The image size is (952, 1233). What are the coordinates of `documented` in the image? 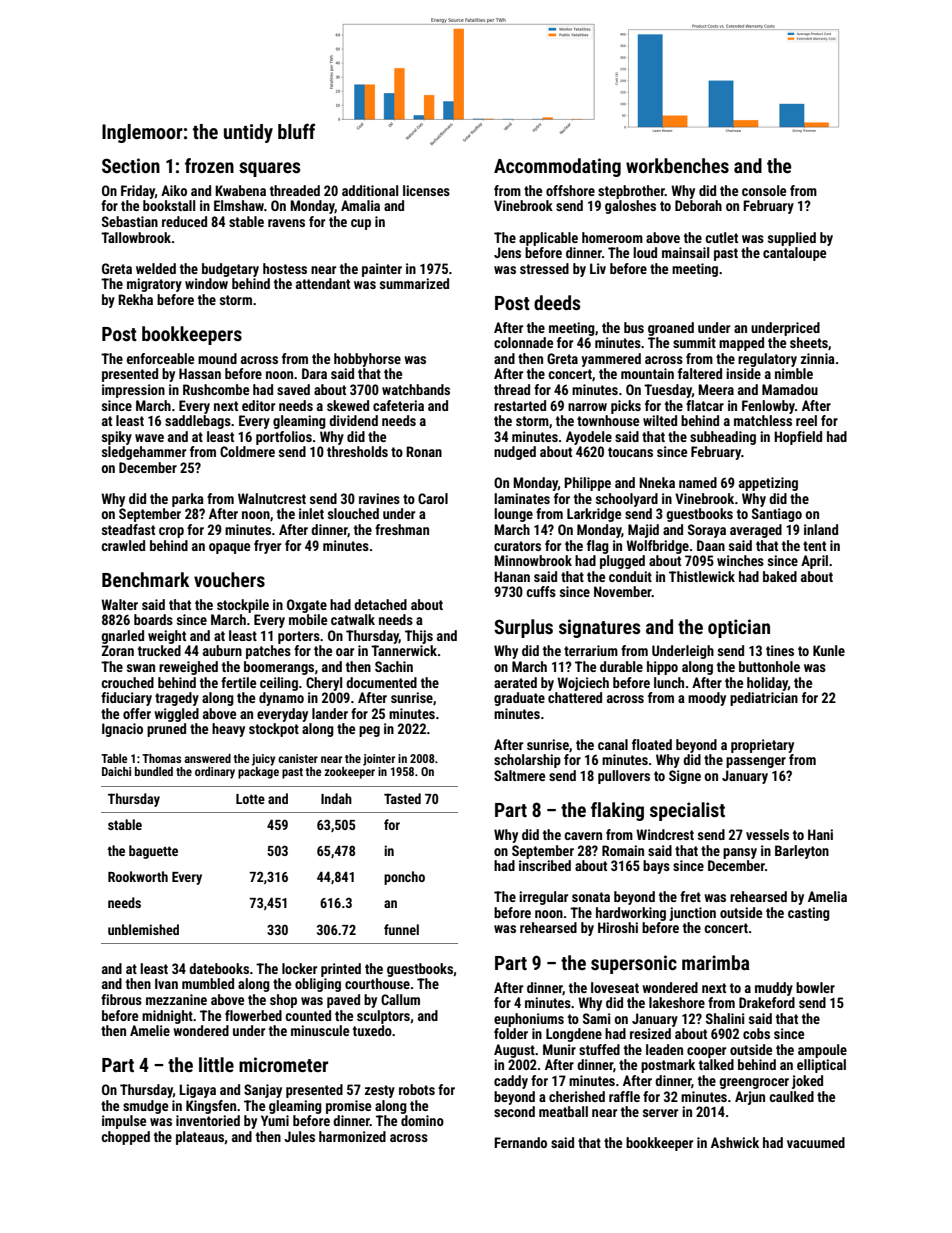 It's located at (381, 682).
